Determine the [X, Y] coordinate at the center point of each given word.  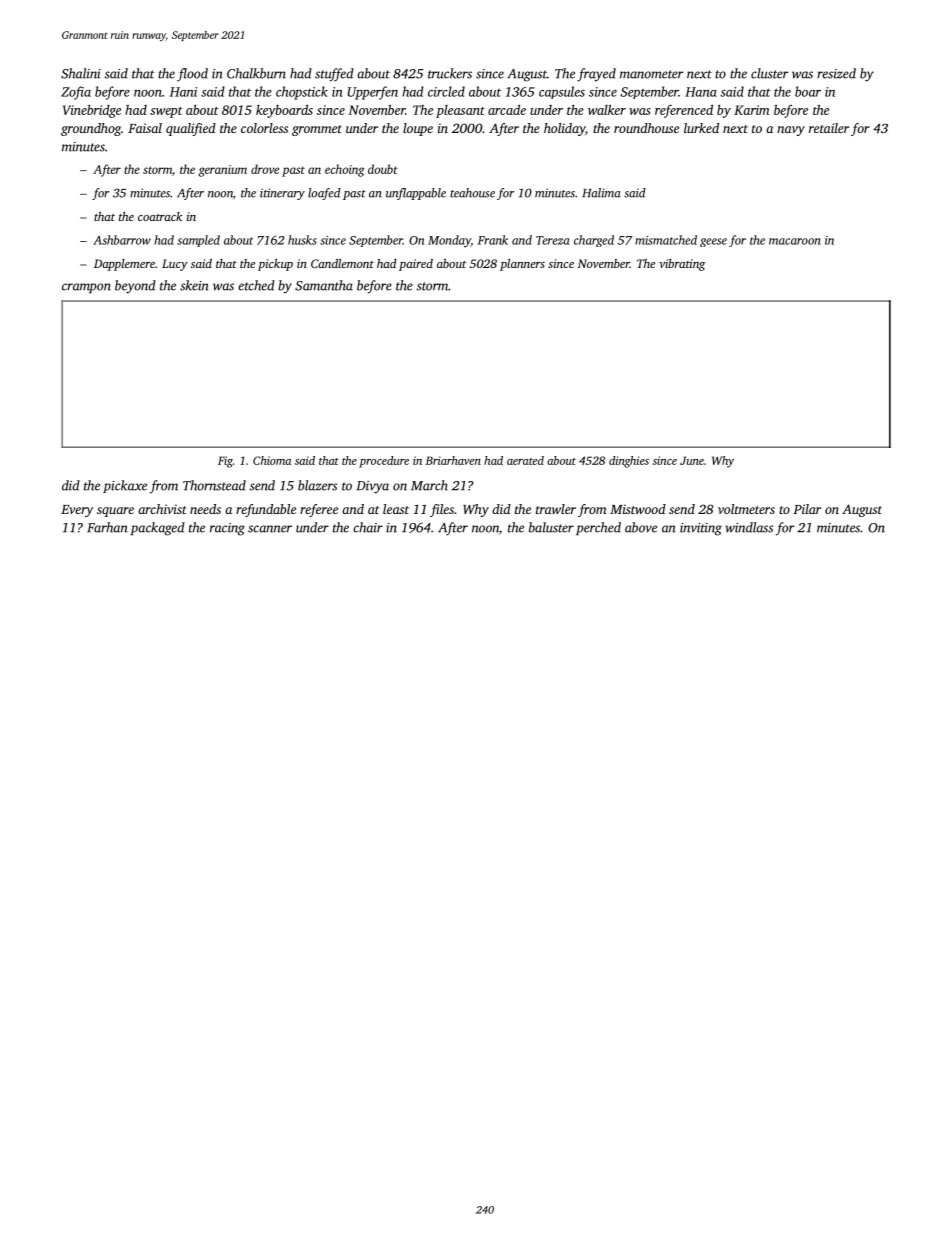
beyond [135, 287]
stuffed [334, 75]
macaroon [795, 241]
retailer [829, 128]
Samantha [324, 285]
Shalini [81, 73]
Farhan [107, 527]
